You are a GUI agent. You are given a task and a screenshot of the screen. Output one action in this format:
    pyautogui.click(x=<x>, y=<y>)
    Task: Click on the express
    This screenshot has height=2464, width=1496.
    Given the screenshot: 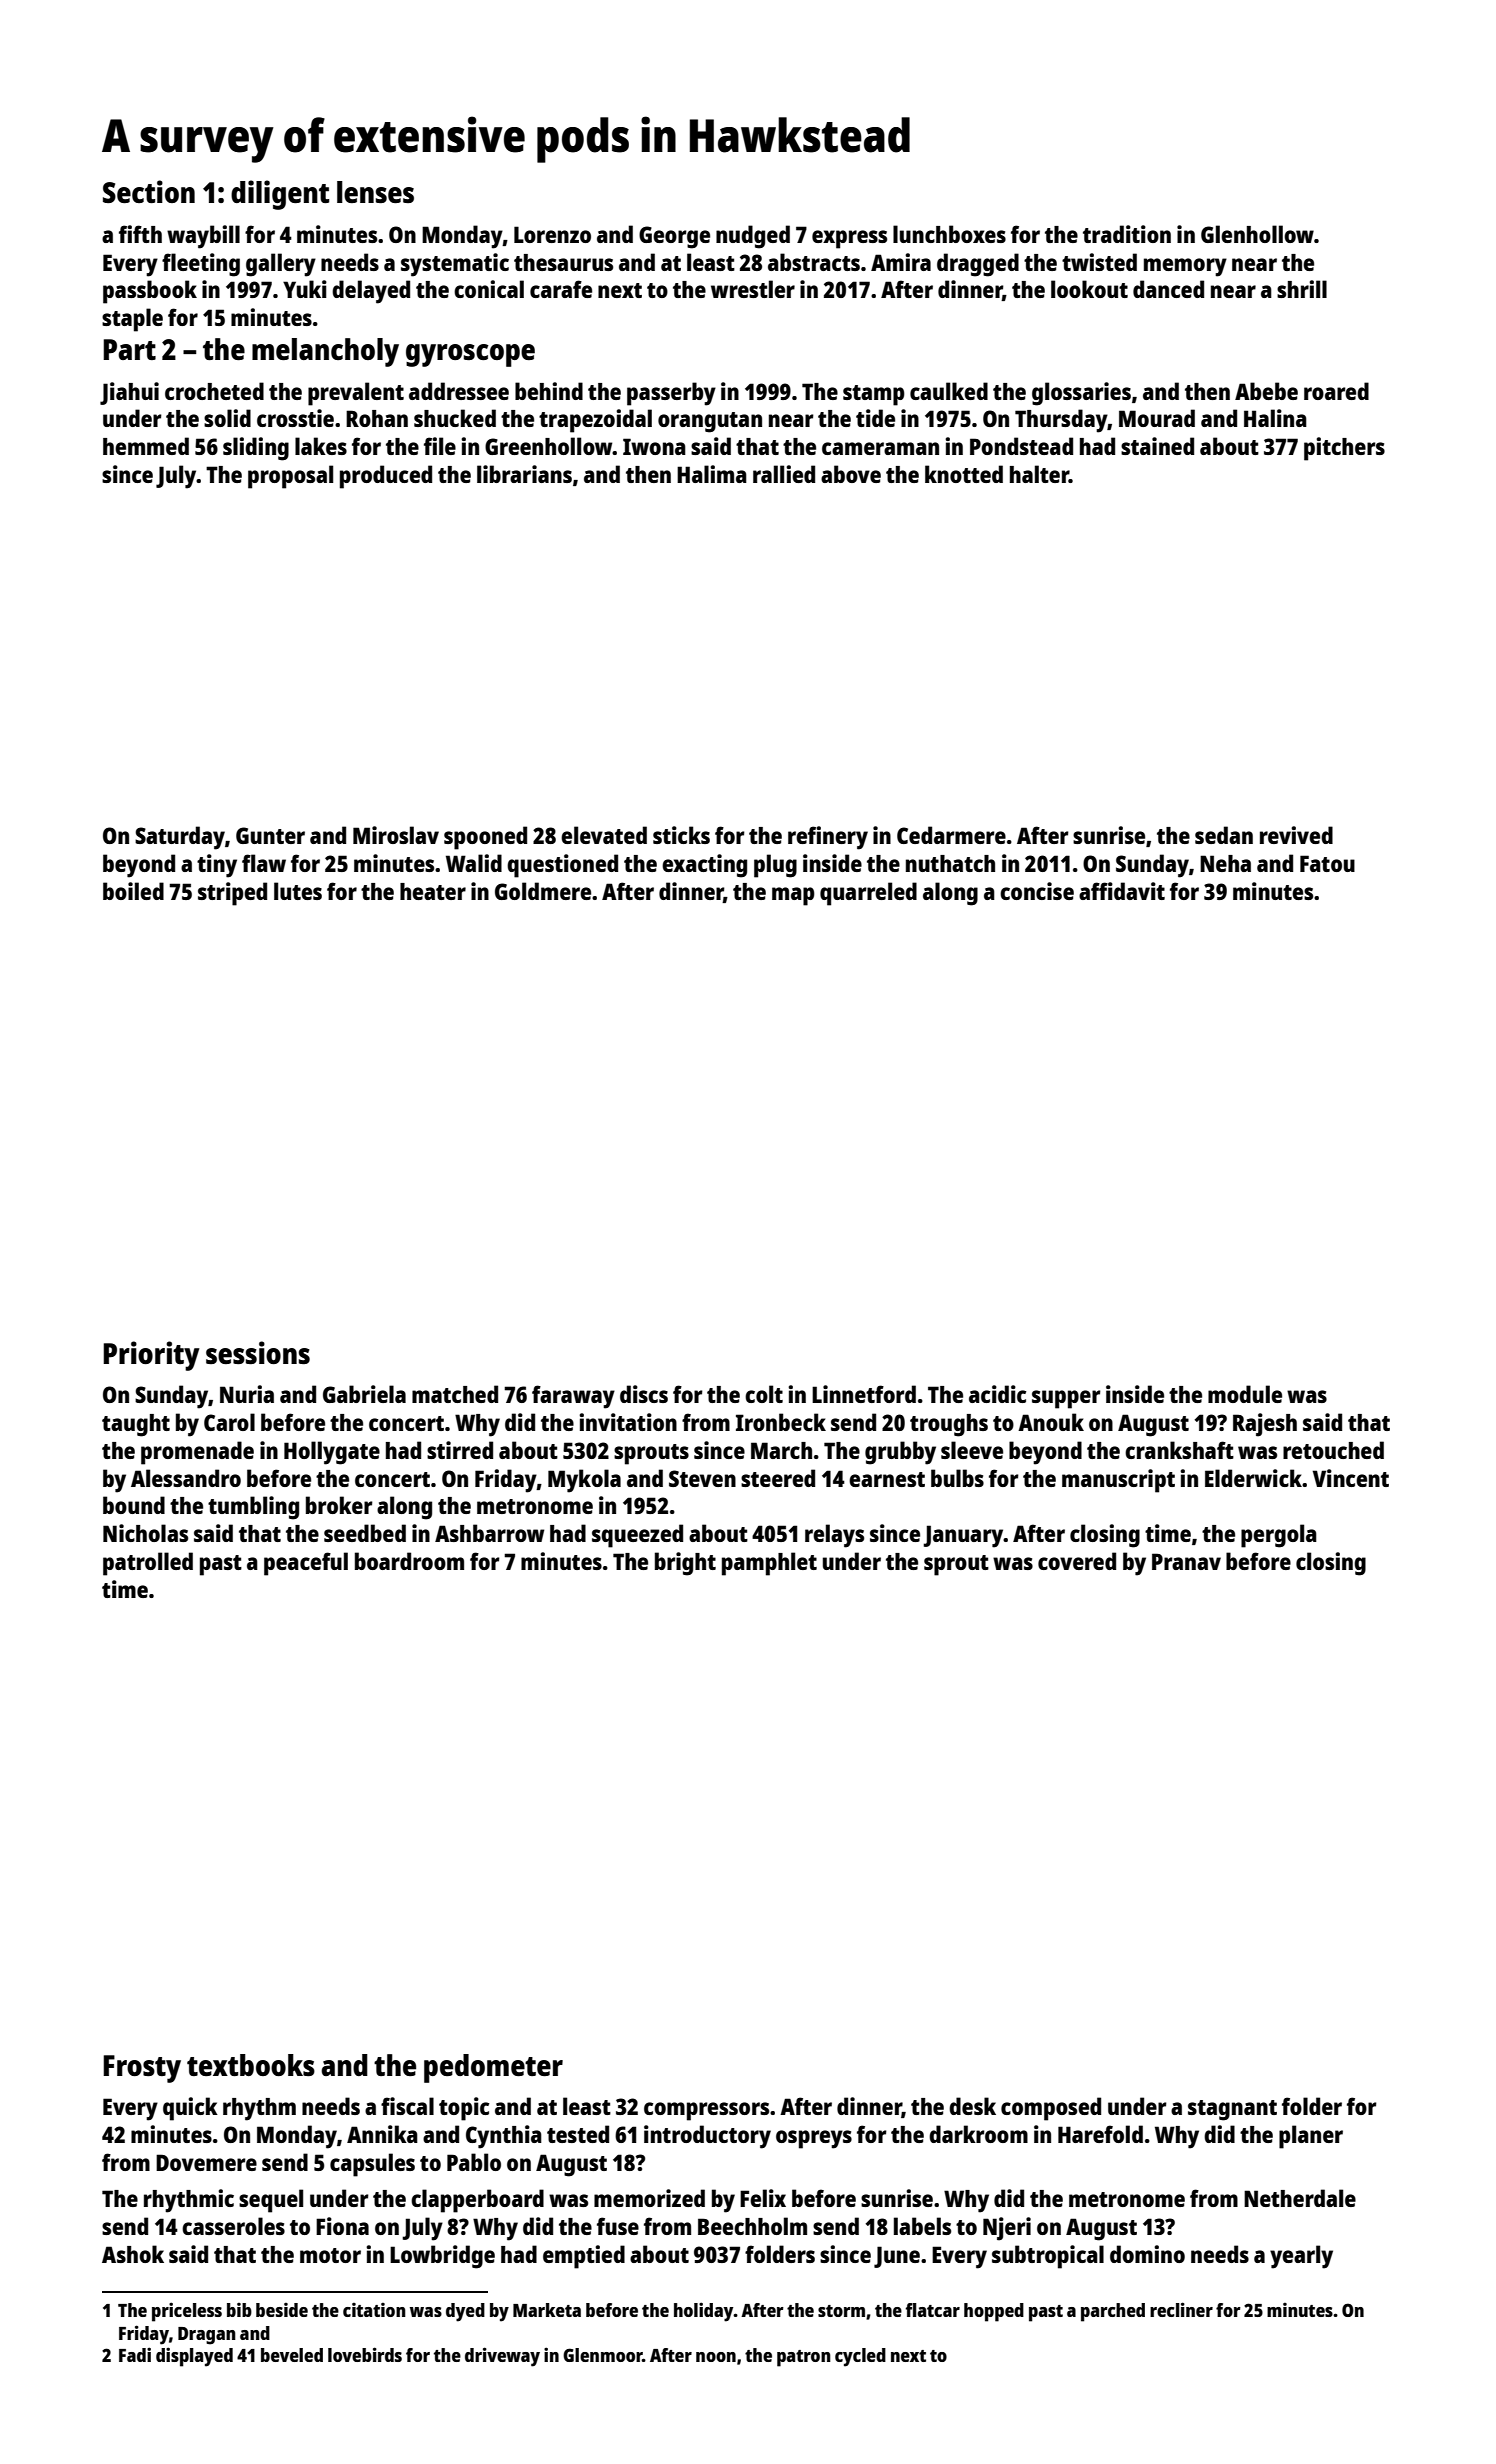 What is the action you would take?
    pyautogui.click(x=849, y=239)
